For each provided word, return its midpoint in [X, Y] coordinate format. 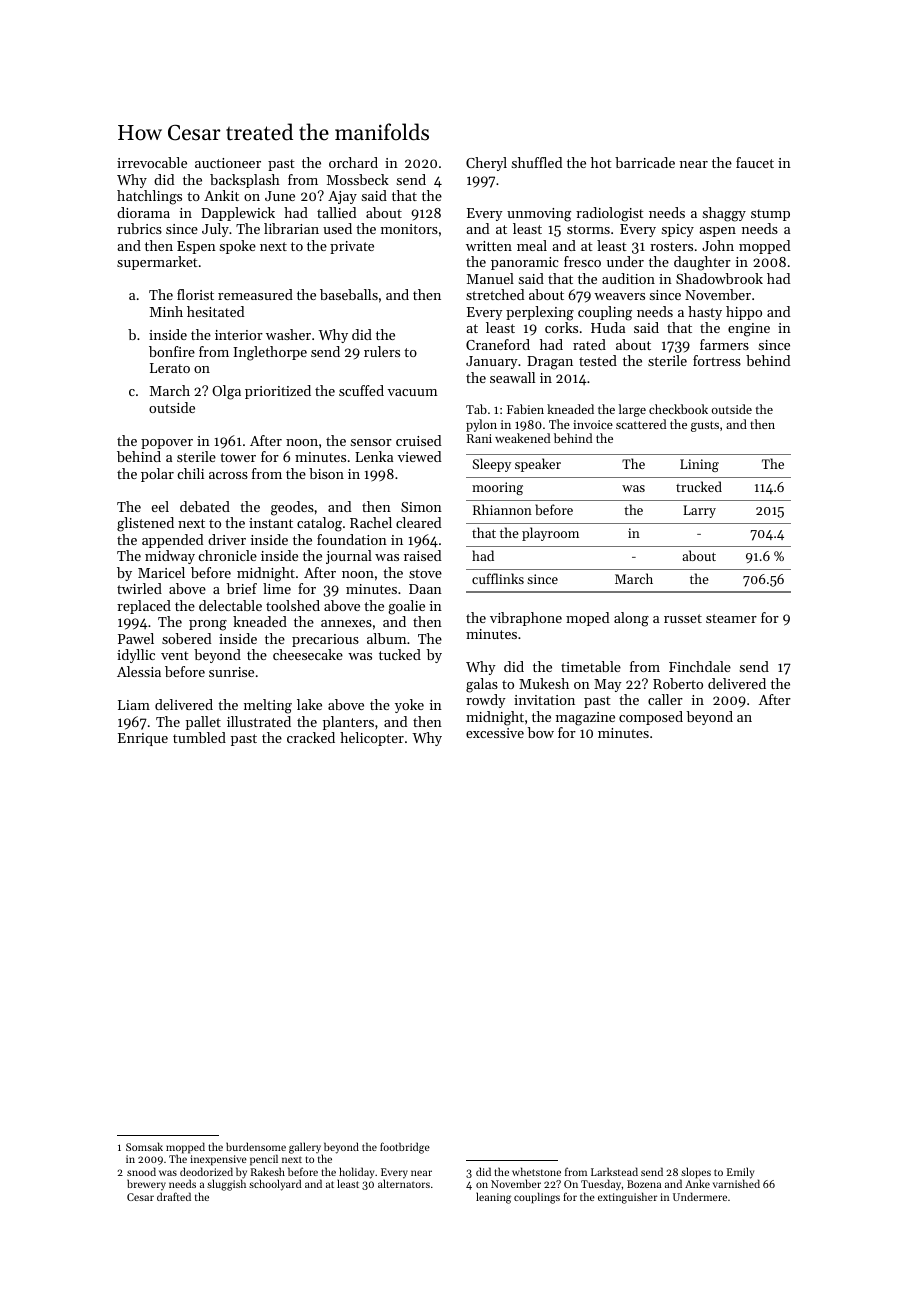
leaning [493, 1198]
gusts [705, 426]
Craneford [498, 344]
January [492, 362]
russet [683, 618]
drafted [174, 1196]
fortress [717, 360]
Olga [226, 392]
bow [541, 732]
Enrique [143, 739]
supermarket [157, 263]
